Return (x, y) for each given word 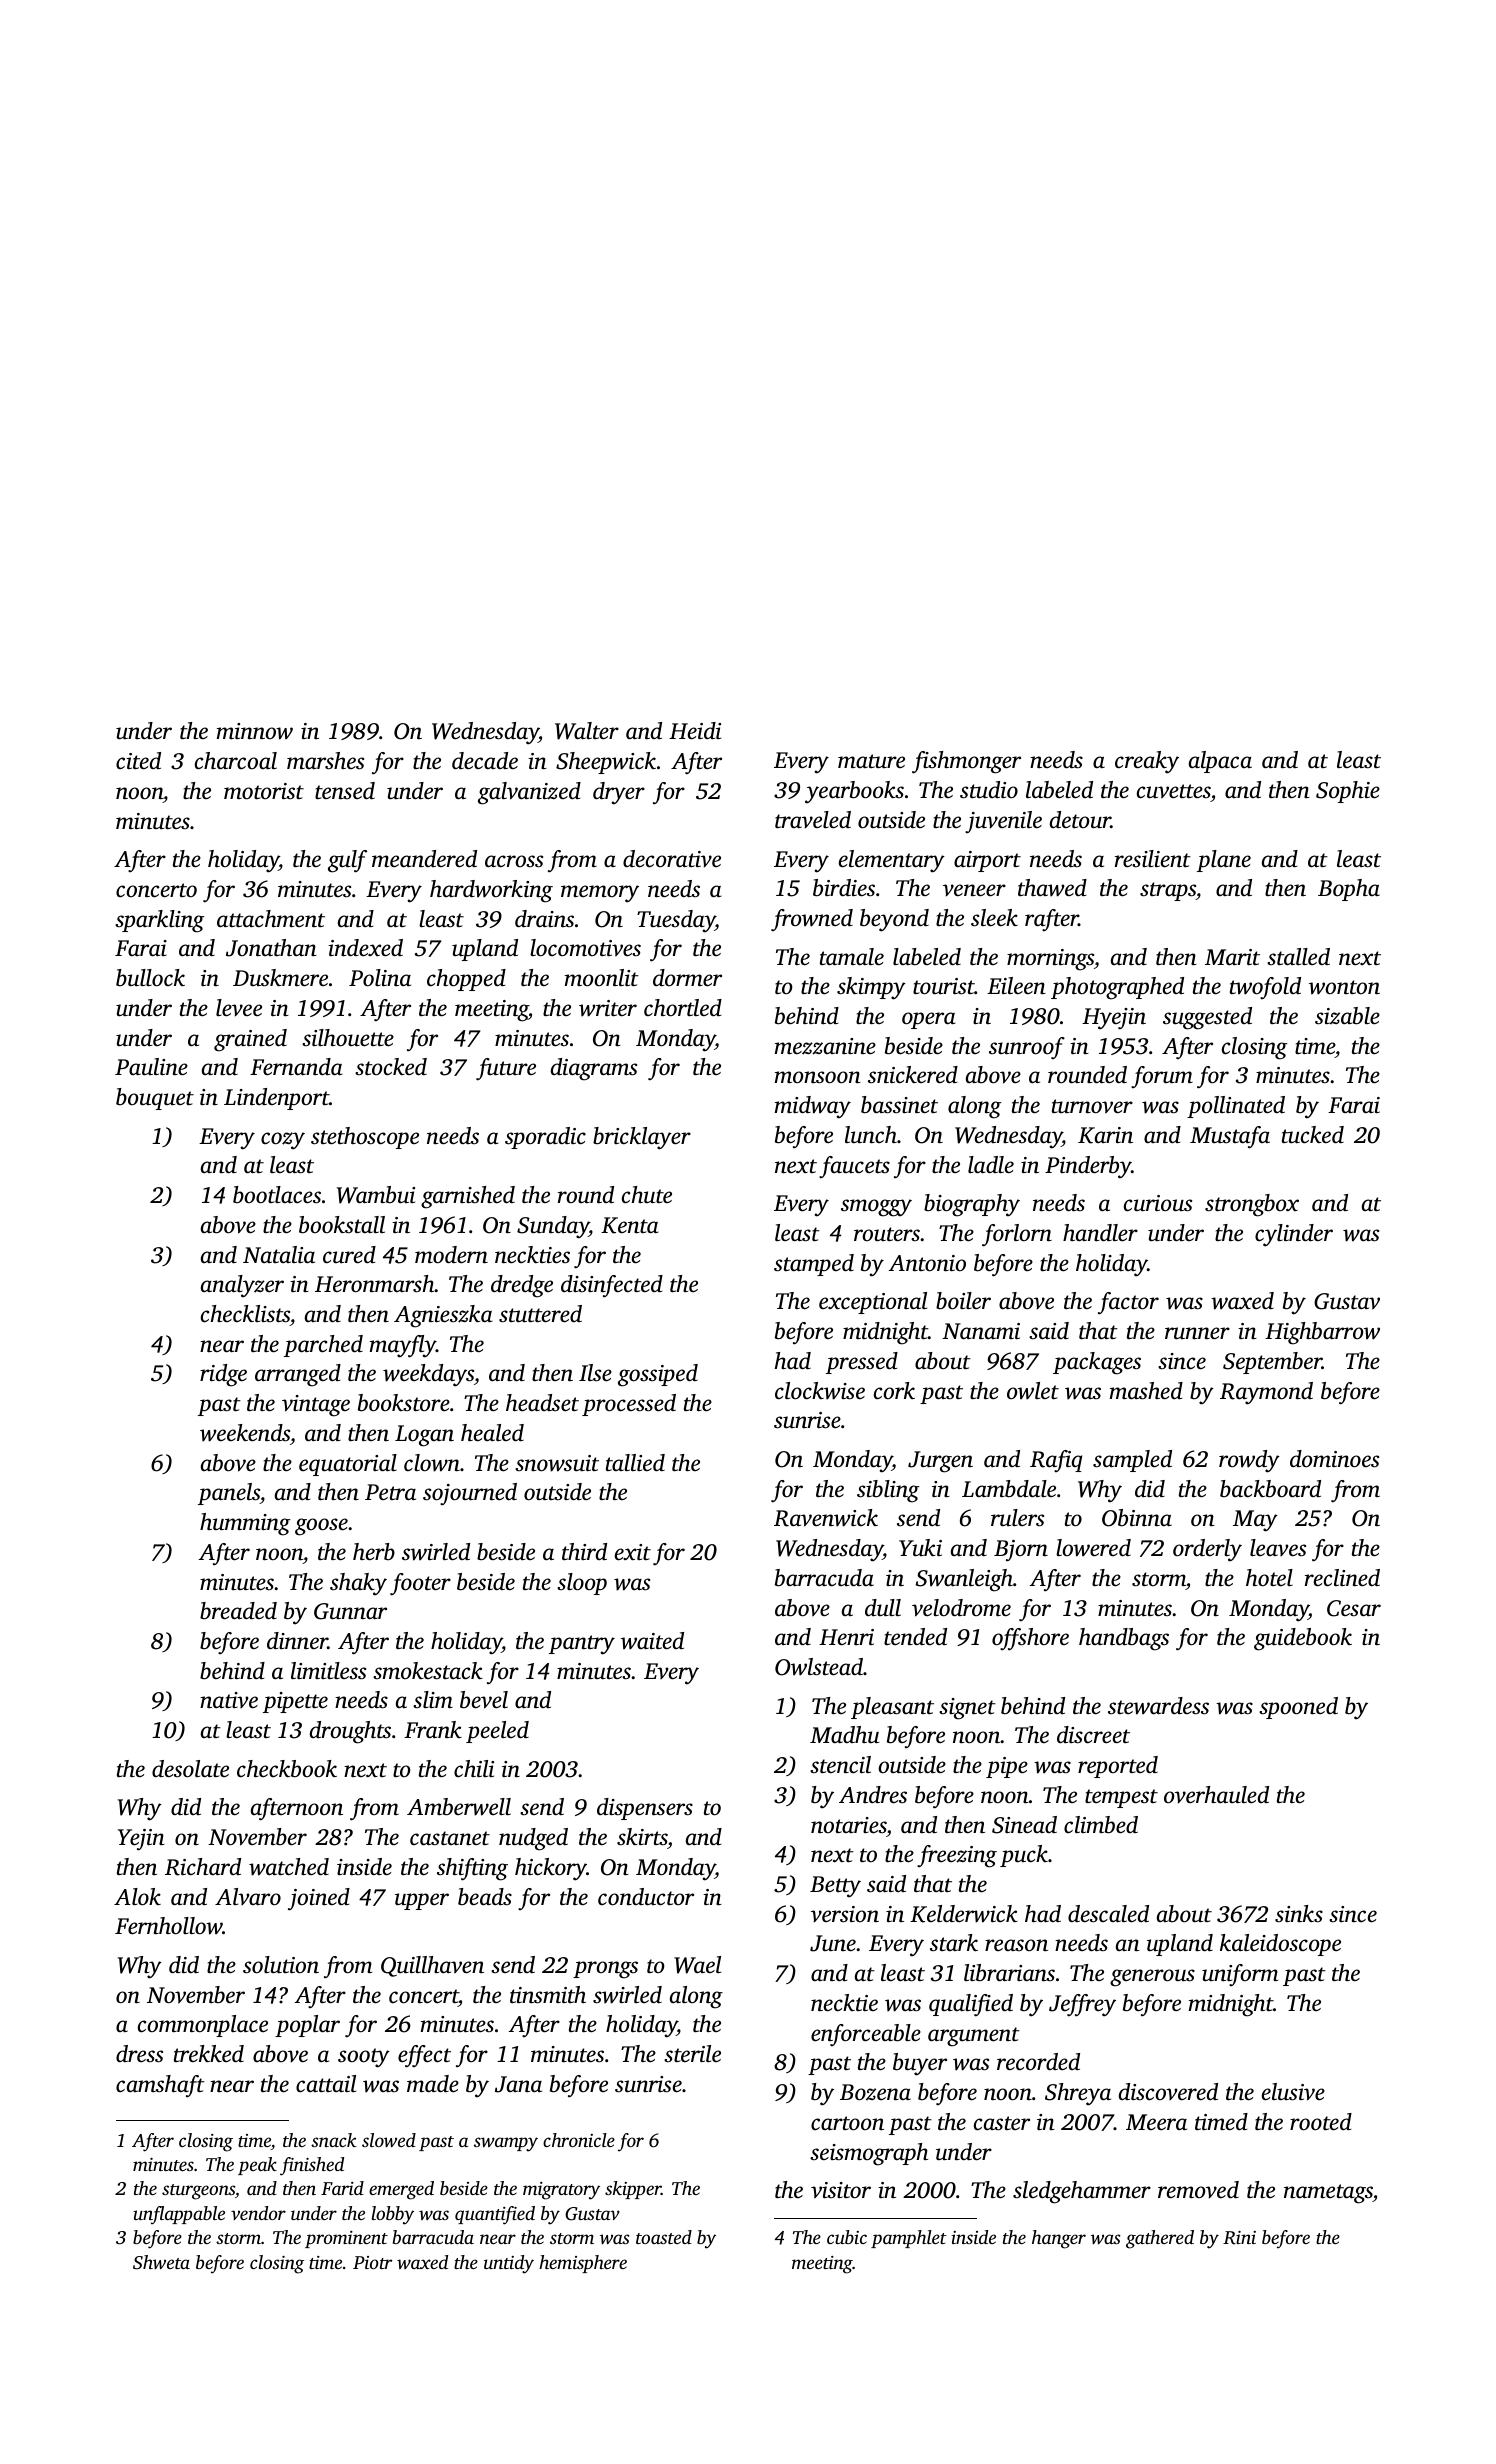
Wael (697, 1965)
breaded (238, 1611)
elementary (892, 861)
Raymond (1266, 1393)
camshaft (160, 2086)
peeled (497, 1732)
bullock (150, 978)
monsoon (818, 1077)
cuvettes (1174, 791)
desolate (190, 1769)
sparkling (159, 921)
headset (542, 1403)
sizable (1347, 1016)
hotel (1269, 1578)
